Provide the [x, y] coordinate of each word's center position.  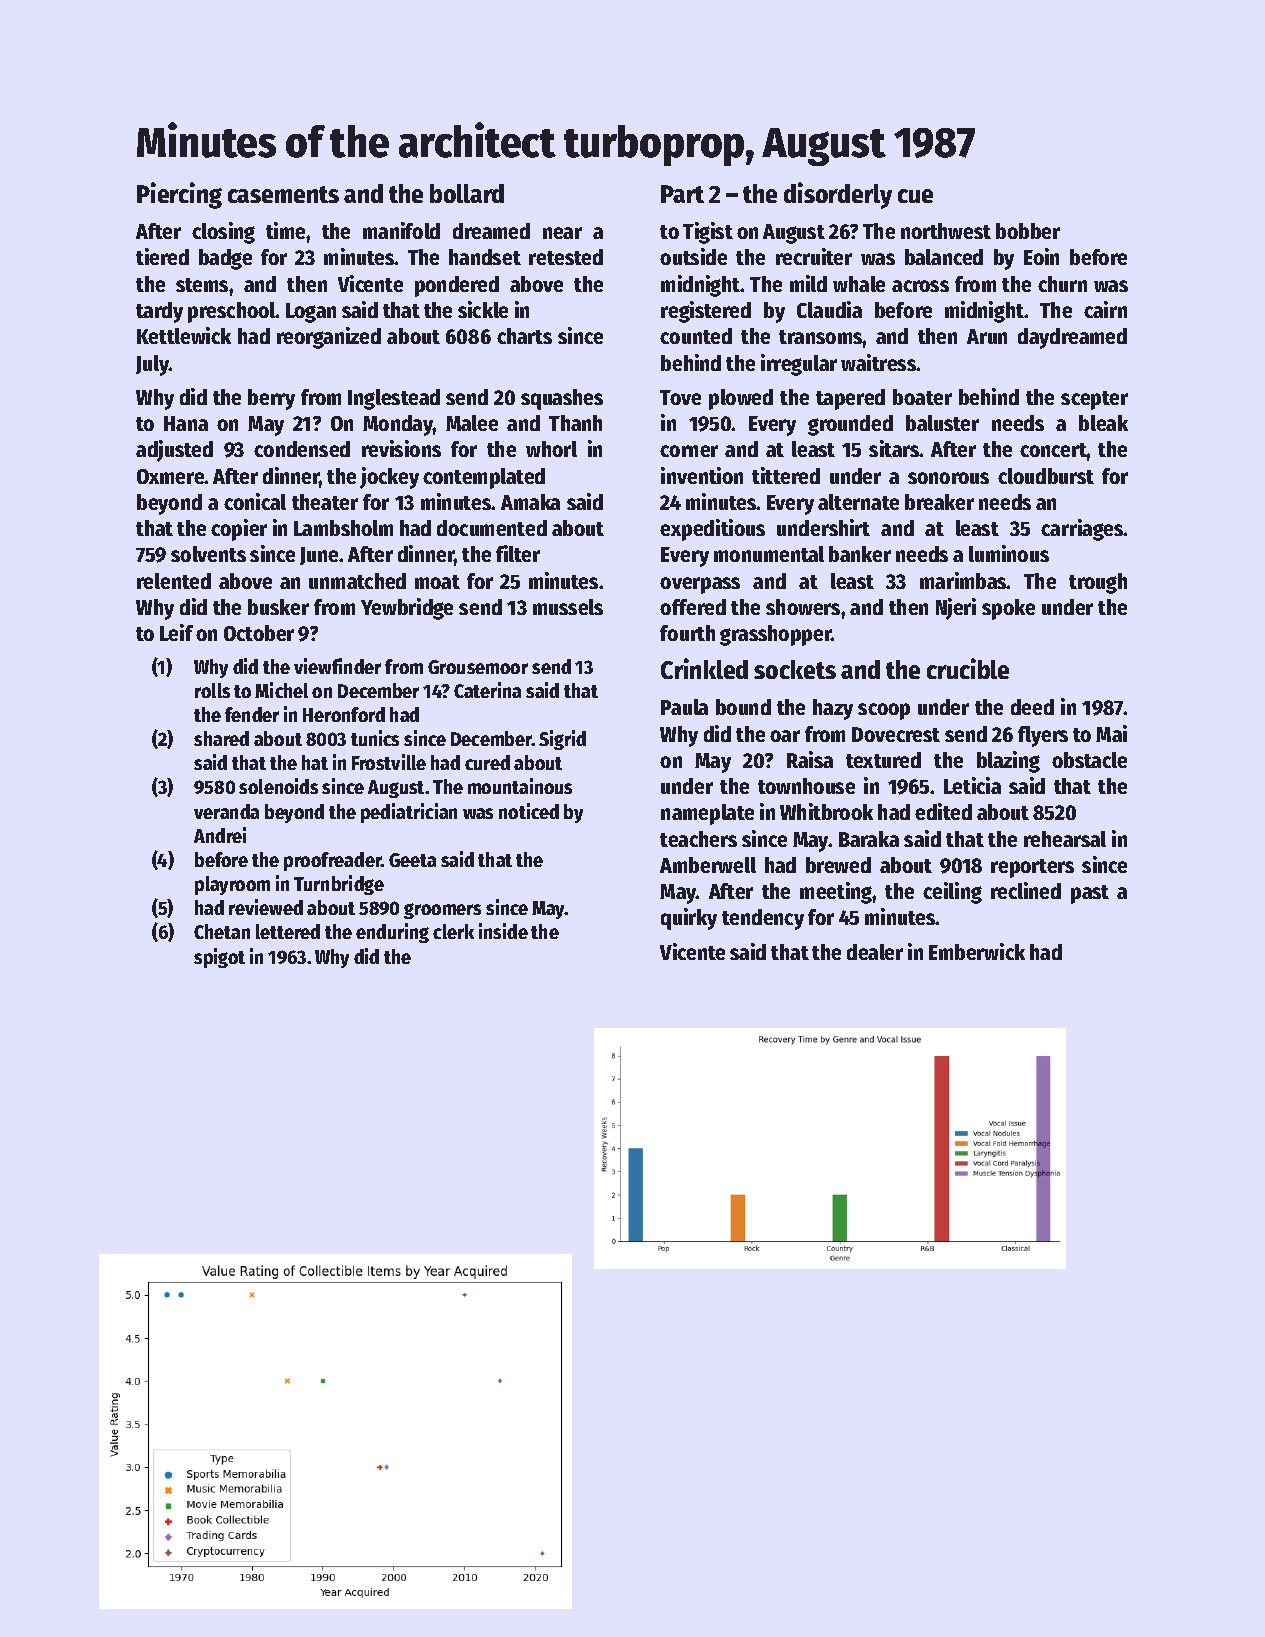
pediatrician [409, 813]
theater [325, 502]
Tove [680, 397]
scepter [1094, 400]
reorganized [329, 338]
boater [922, 397]
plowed [741, 399]
